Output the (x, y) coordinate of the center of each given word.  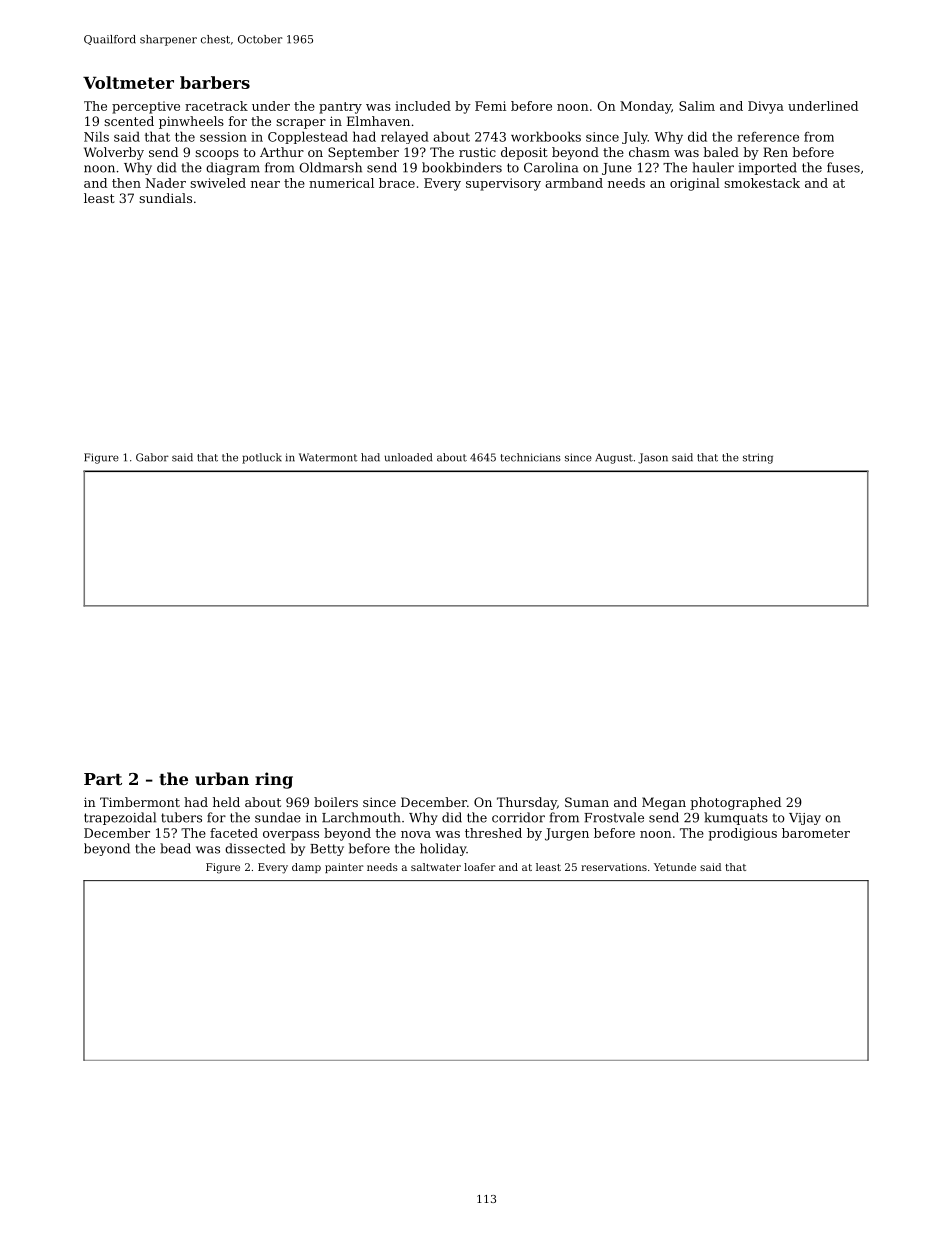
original (695, 184)
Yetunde (675, 867)
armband (574, 183)
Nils (96, 136)
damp (306, 868)
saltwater (436, 867)
